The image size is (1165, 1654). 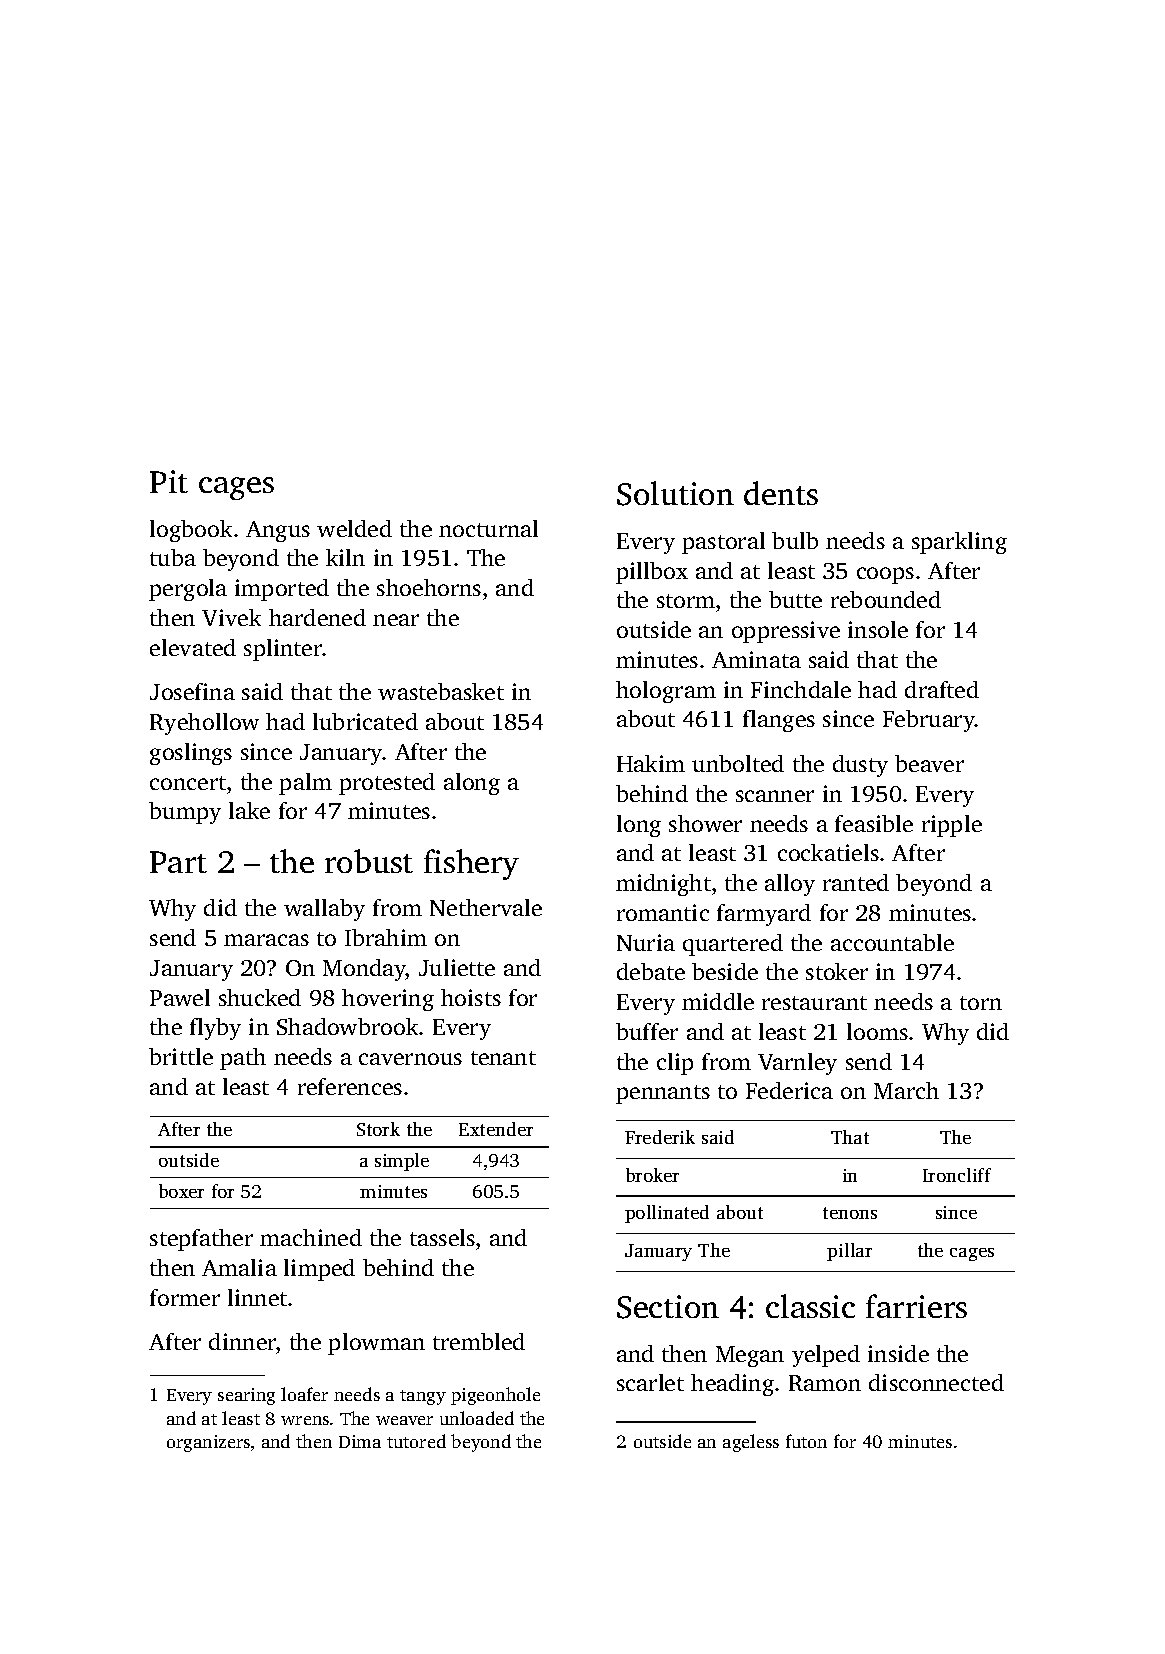 I want to click on accountable, so click(x=892, y=942).
